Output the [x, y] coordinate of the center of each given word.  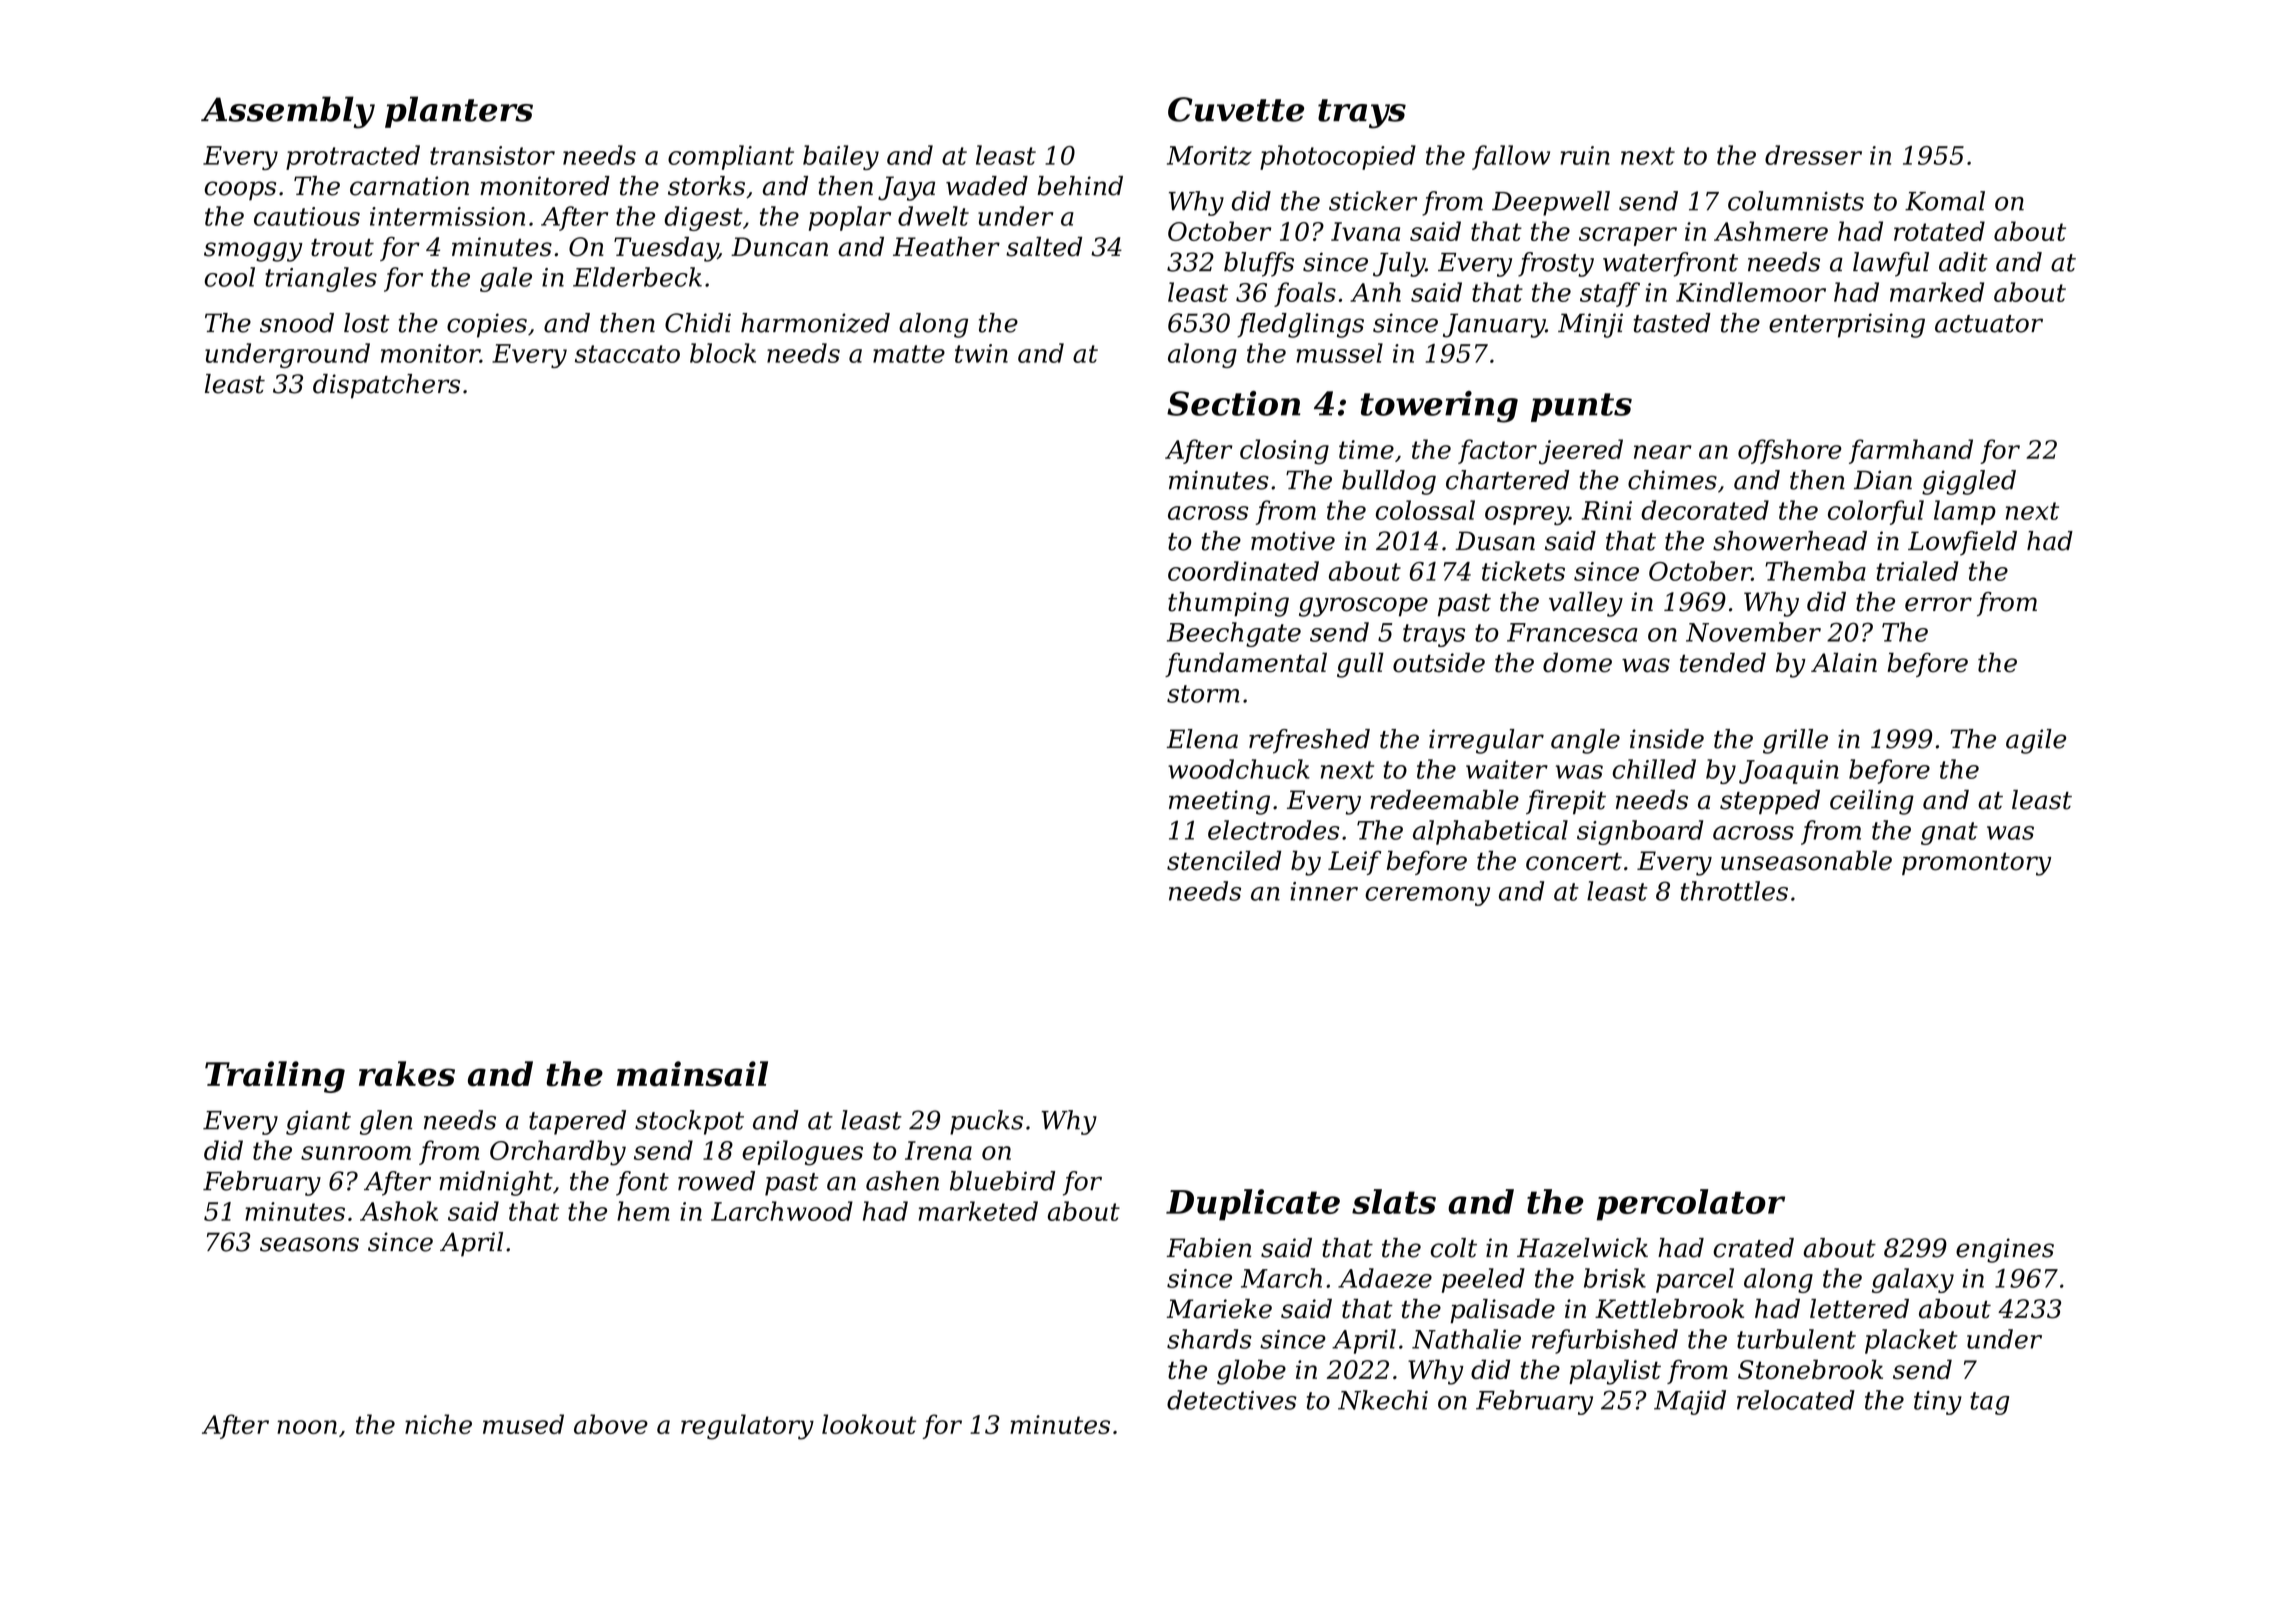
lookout [869, 1424]
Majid [1690, 1402]
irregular [1486, 741]
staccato [627, 354]
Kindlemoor [1751, 292]
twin [981, 353]
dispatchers [386, 386]
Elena [1202, 739]
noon [307, 1427]
